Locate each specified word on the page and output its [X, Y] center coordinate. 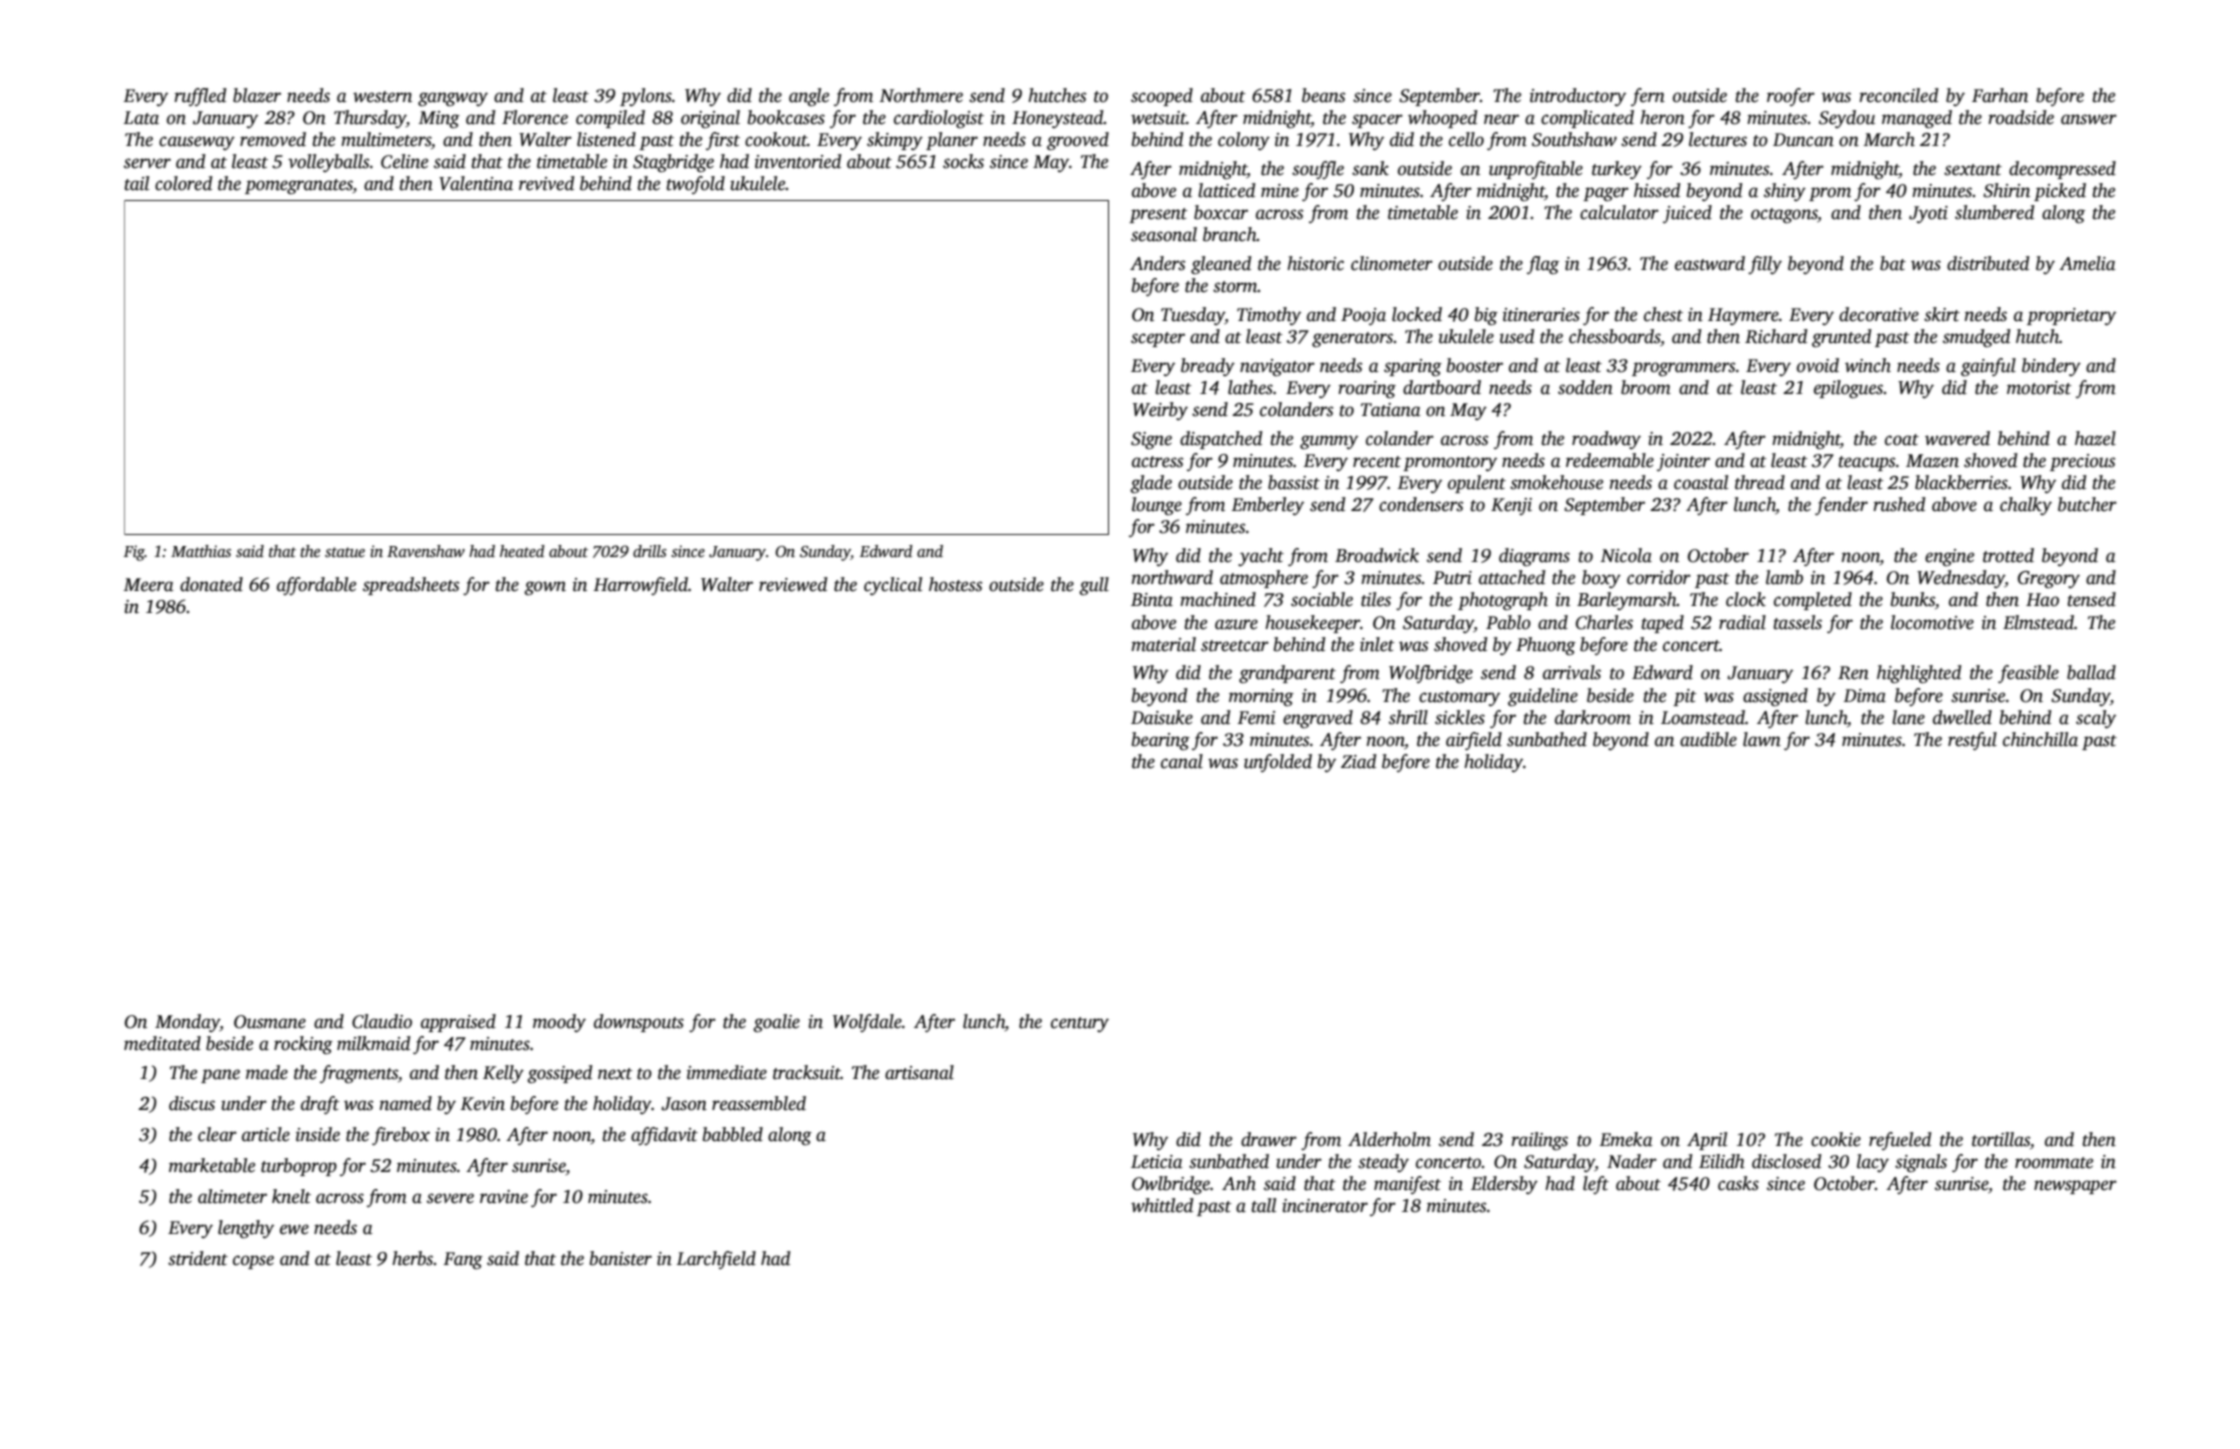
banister [621, 1258]
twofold [696, 185]
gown [545, 588]
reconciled [1898, 95]
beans [1323, 95]
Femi [1256, 718]
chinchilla [2040, 739]
